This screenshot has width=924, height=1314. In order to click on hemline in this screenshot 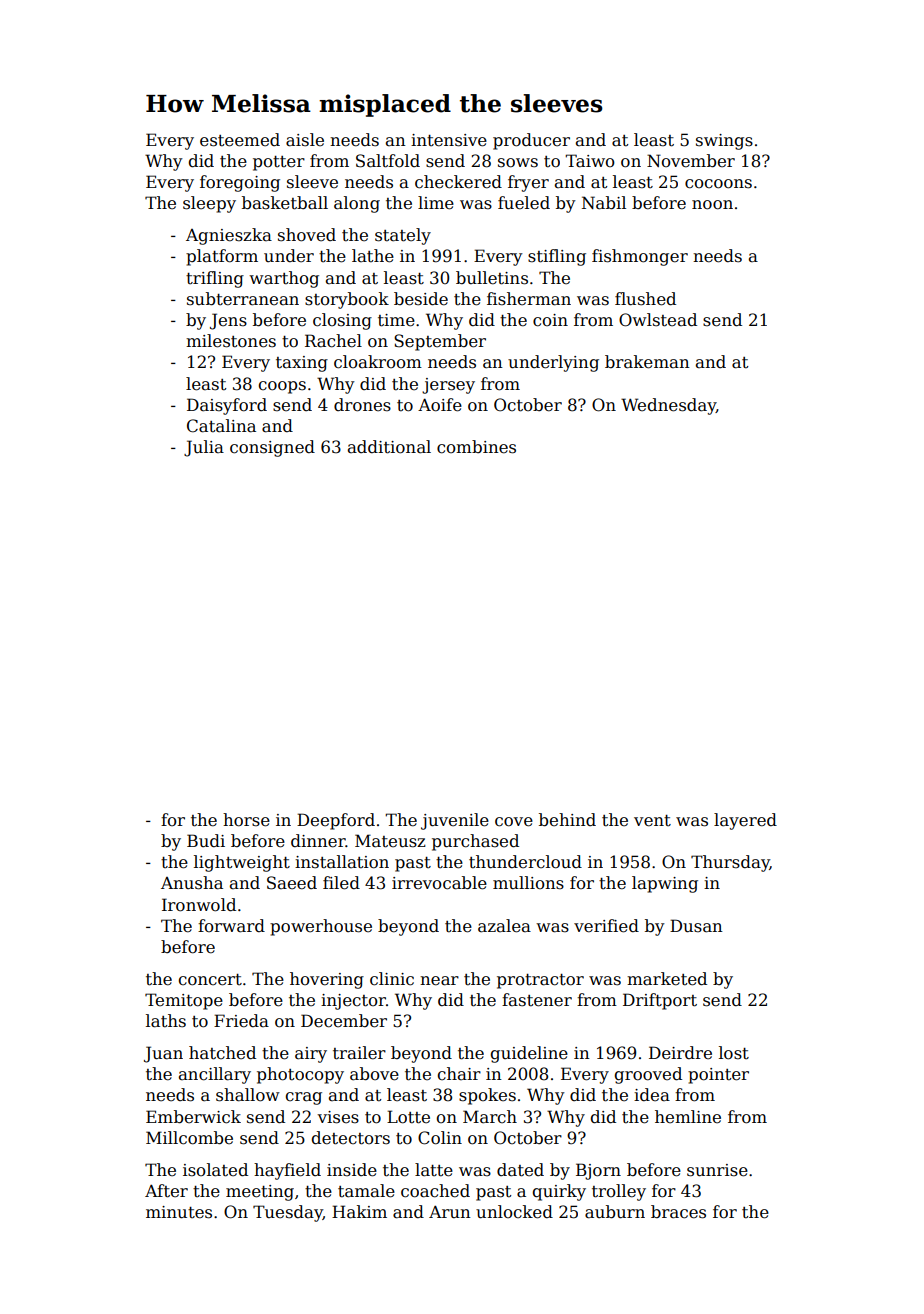, I will do `click(688, 1117)`.
